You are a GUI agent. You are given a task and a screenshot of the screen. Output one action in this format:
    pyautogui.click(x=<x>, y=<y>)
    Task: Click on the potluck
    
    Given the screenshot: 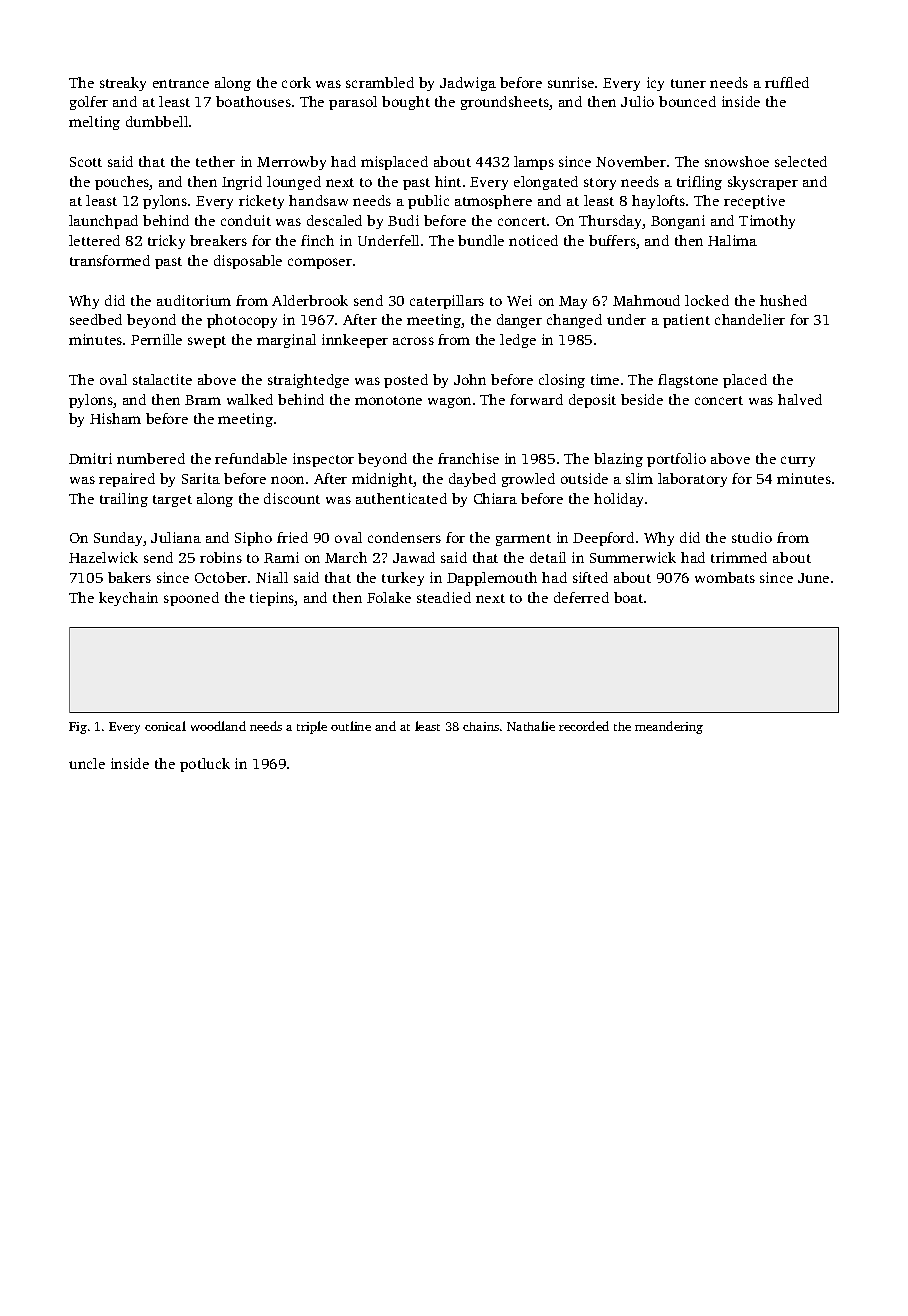 What is the action you would take?
    pyautogui.click(x=205, y=765)
